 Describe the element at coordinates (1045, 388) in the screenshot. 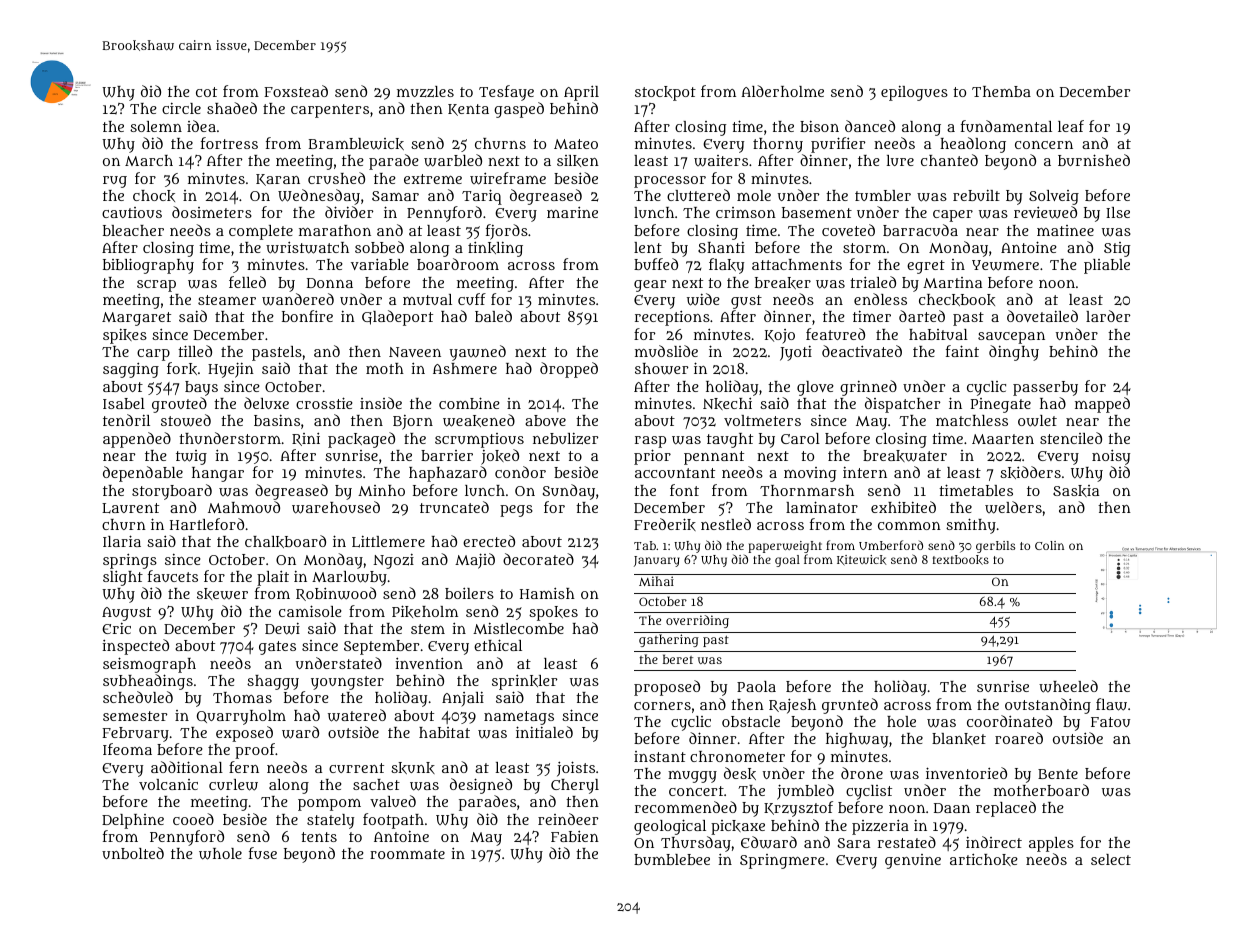

I see `passerby` at that location.
